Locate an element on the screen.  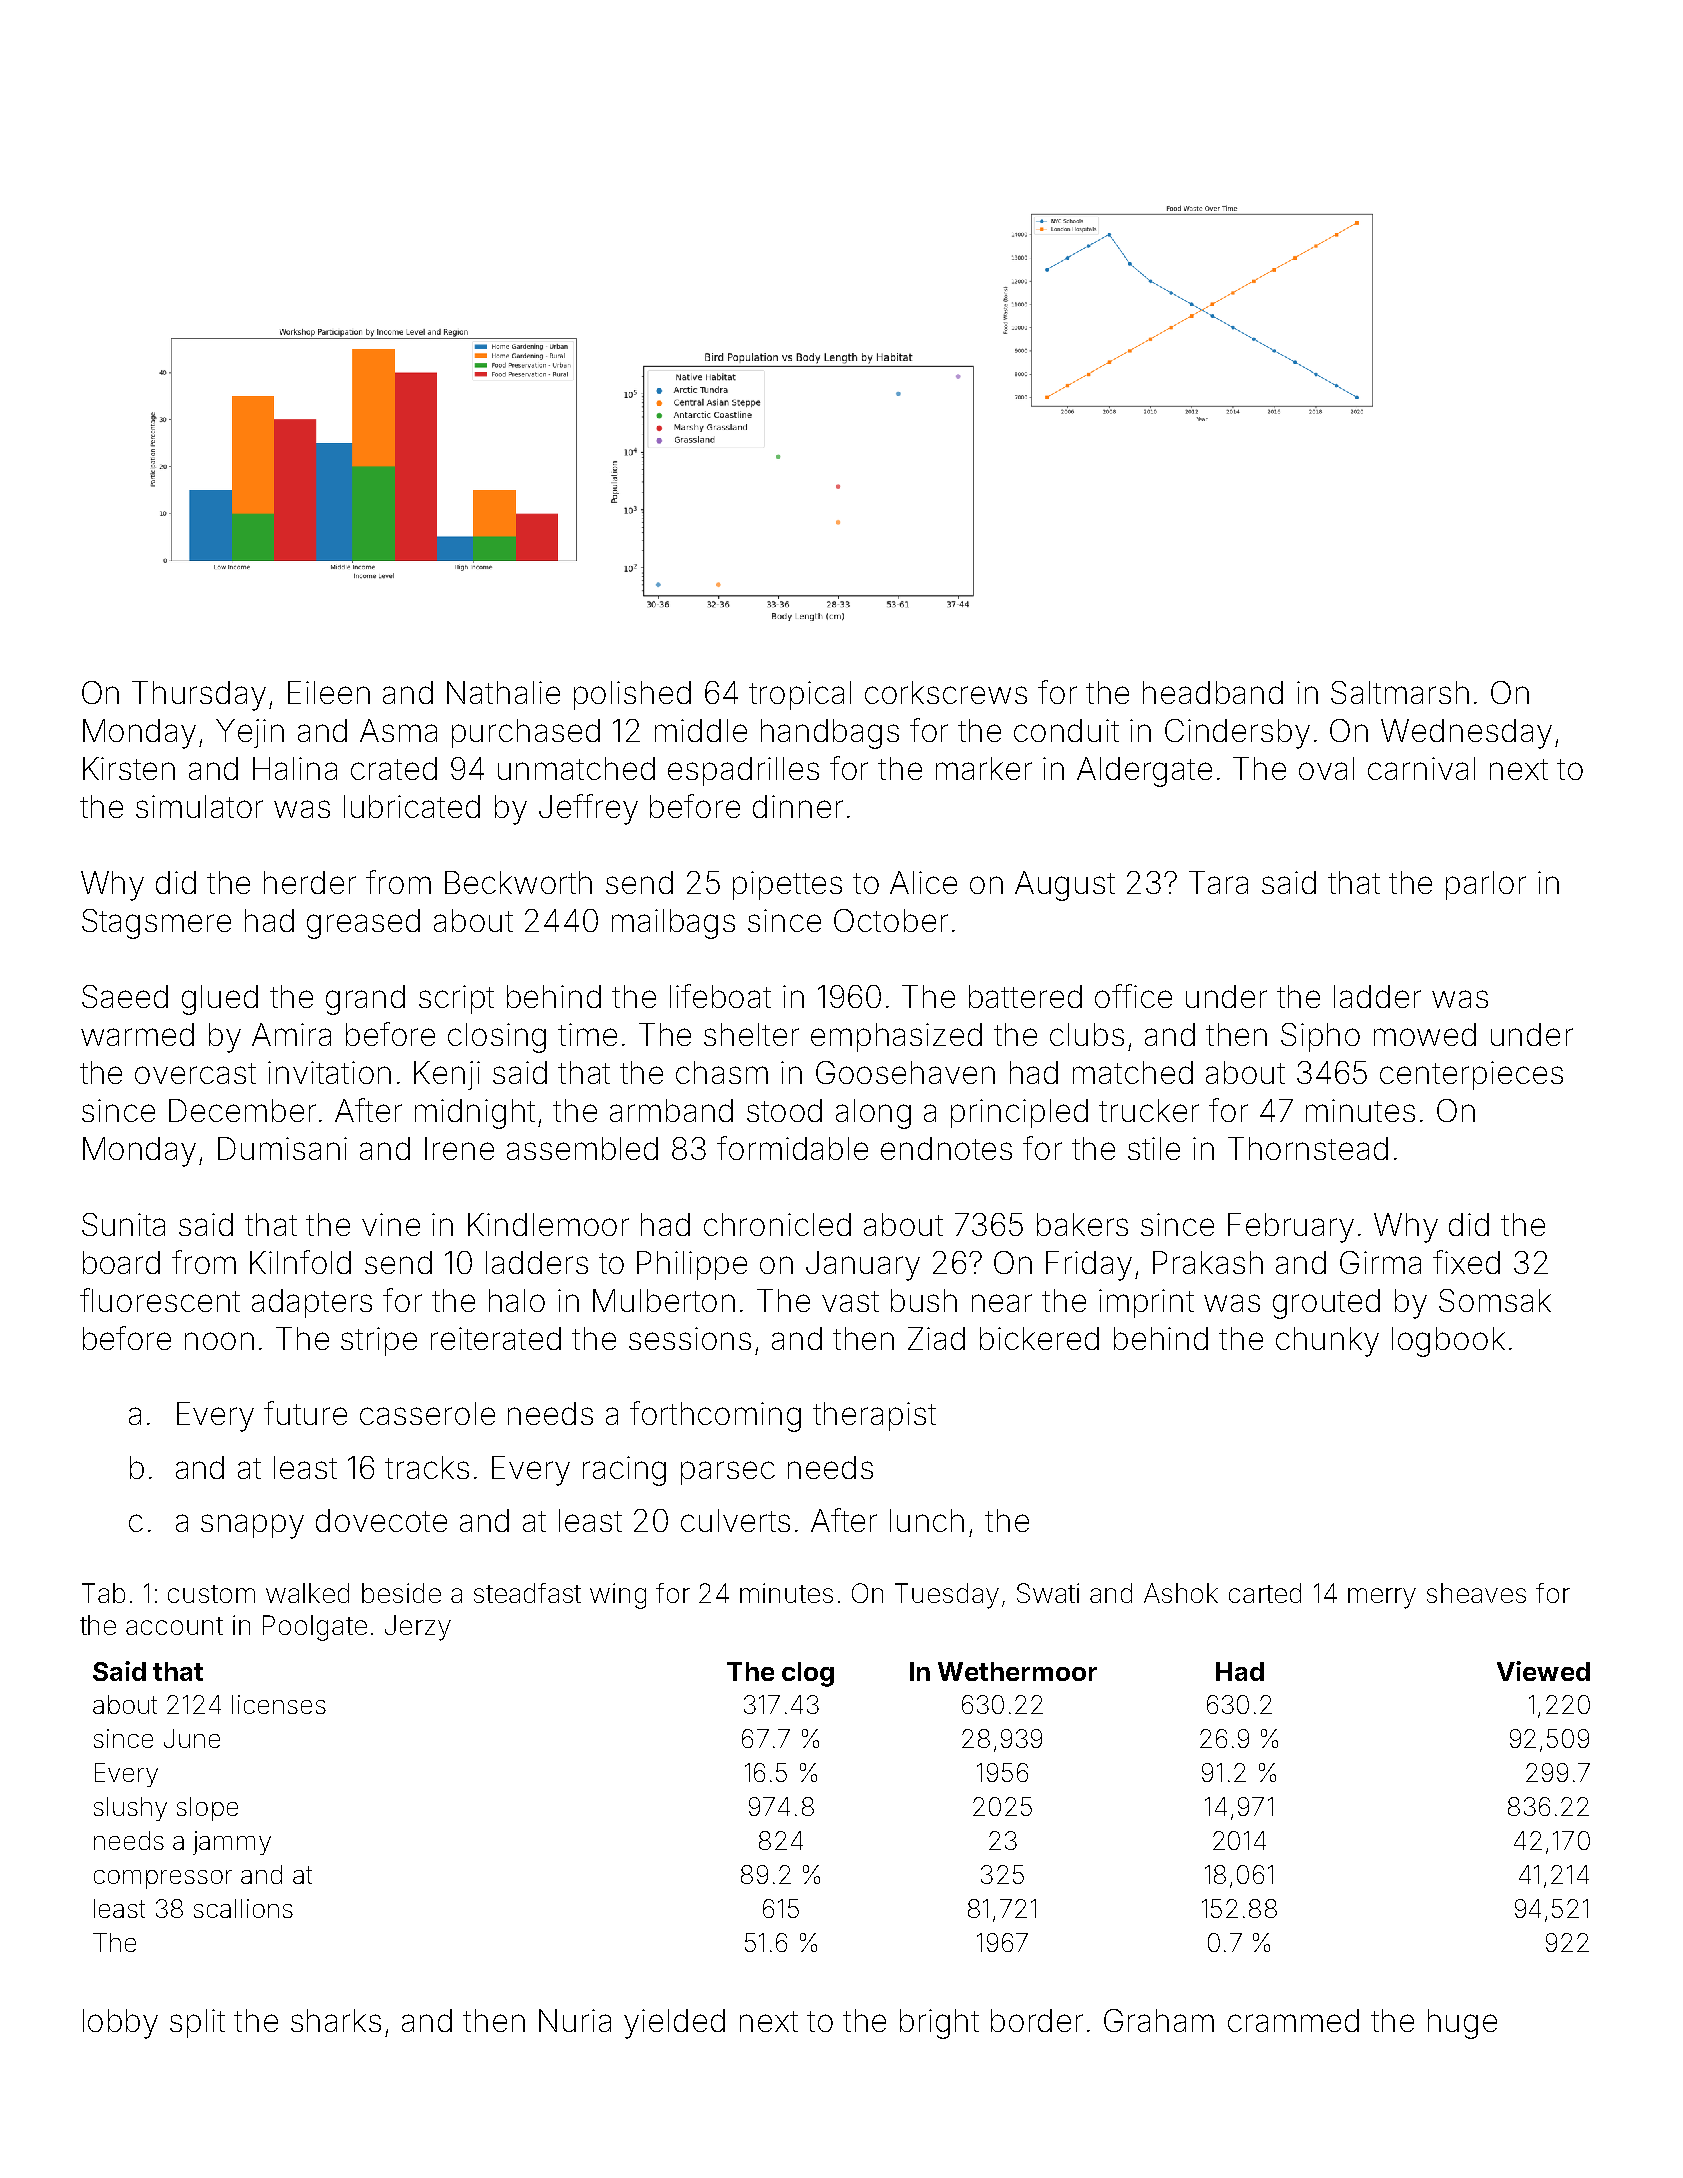
headband is located at coordinates (1213, 692).
